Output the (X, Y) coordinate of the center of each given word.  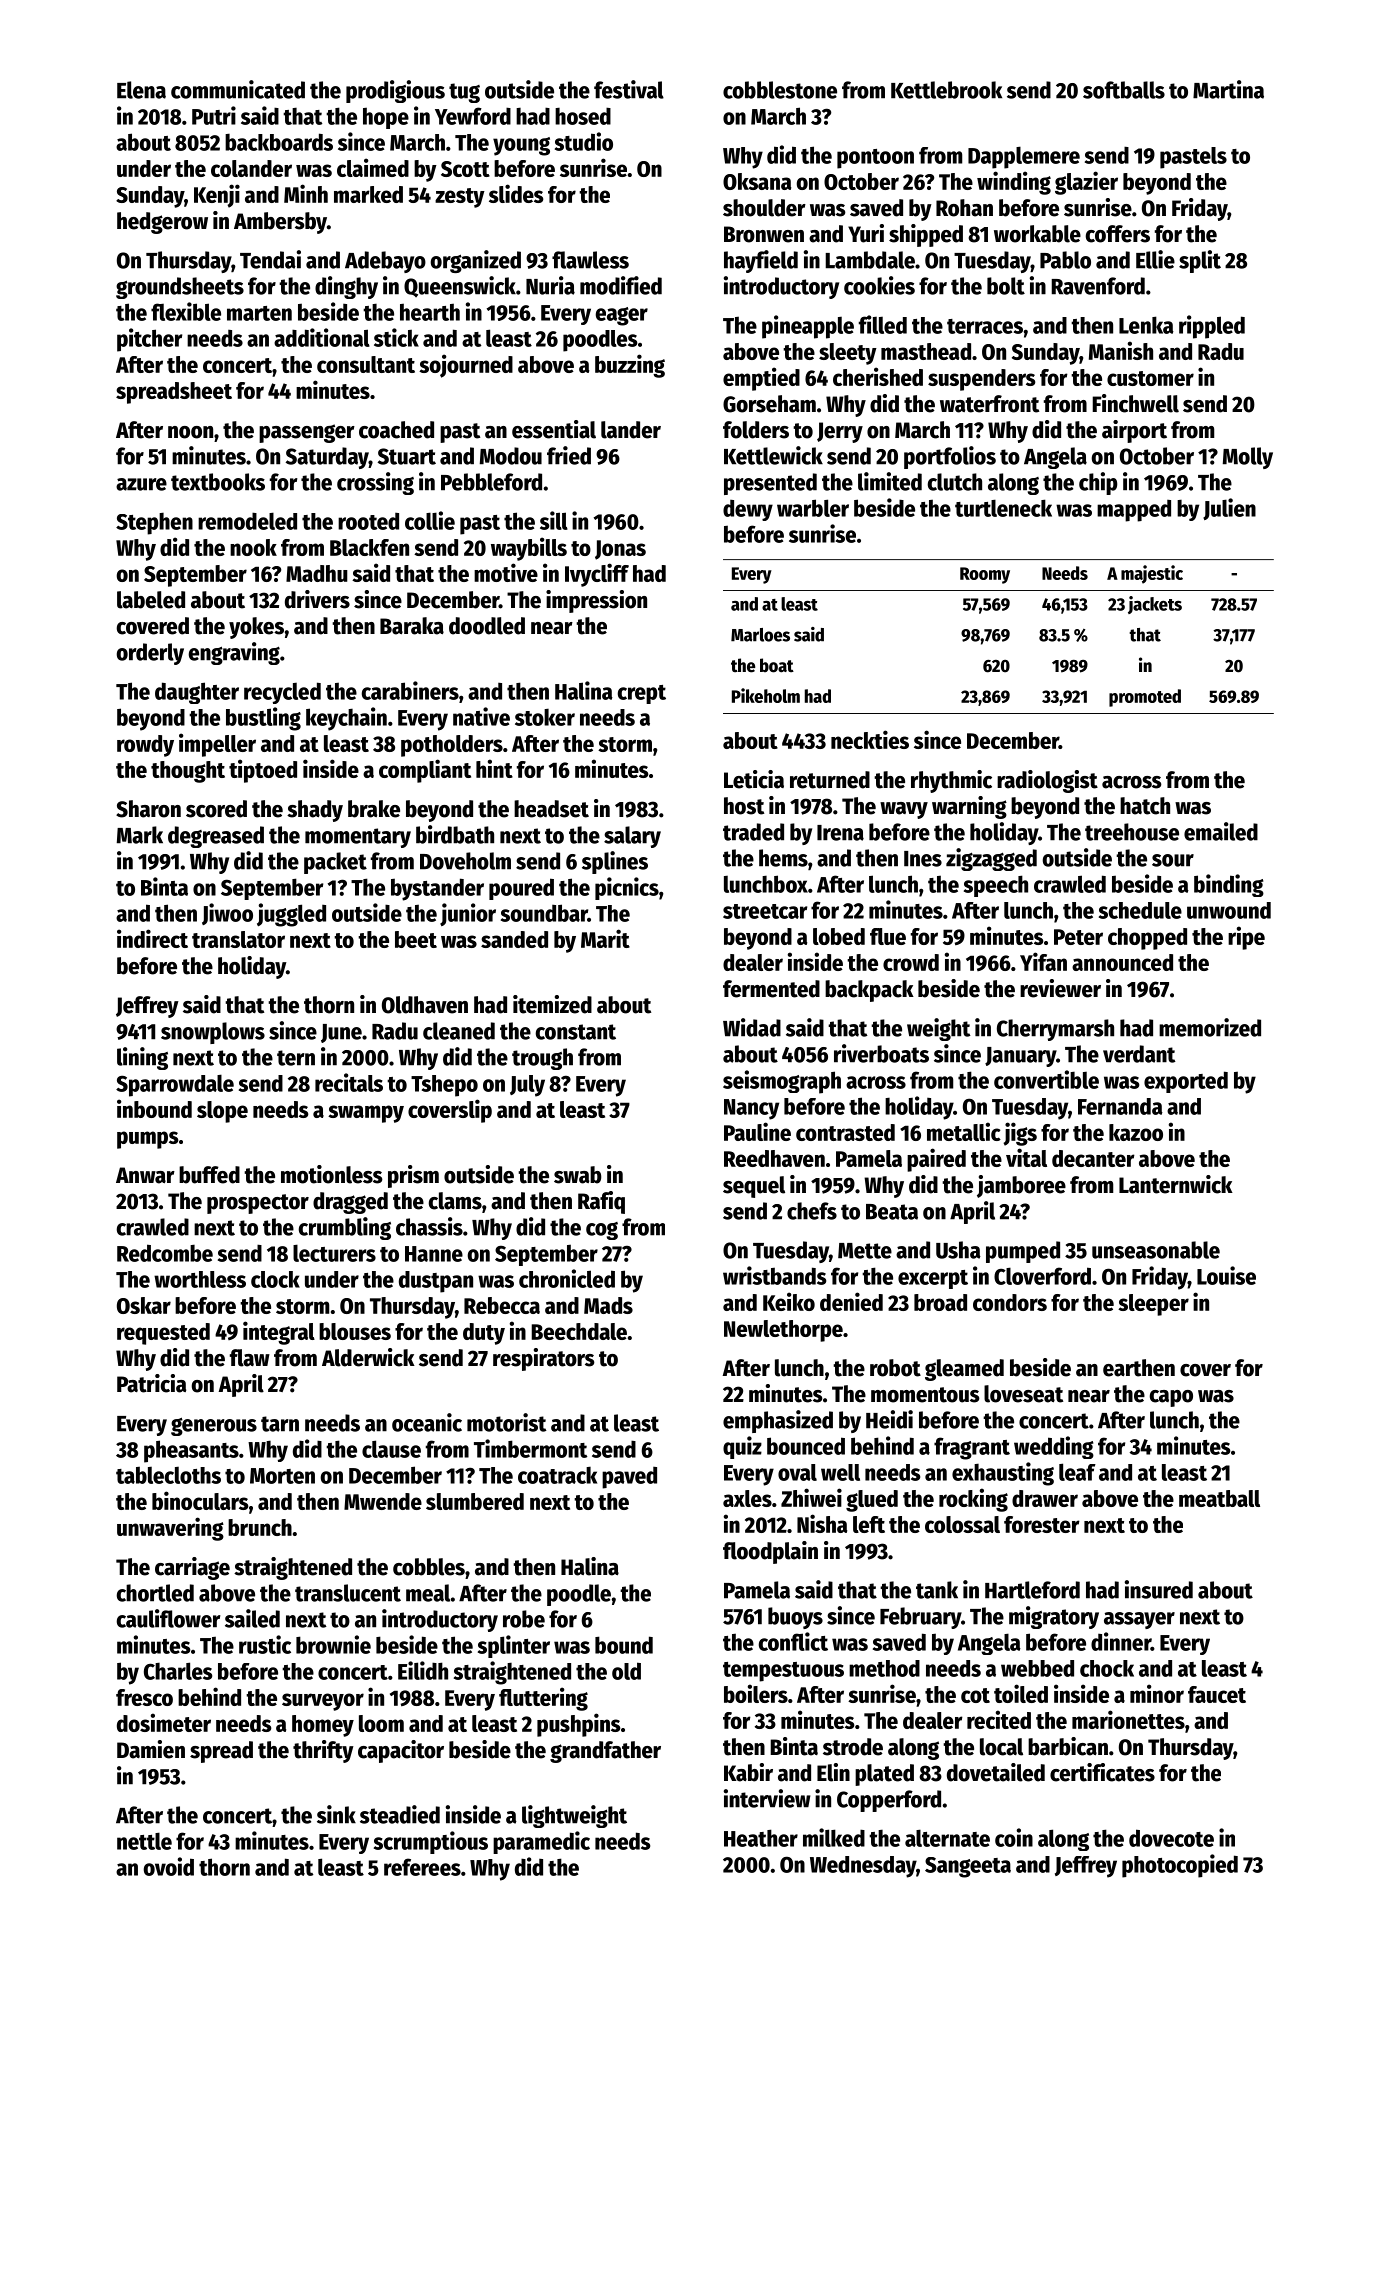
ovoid (168, 1866)
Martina (1228, 89)
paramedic (541, 1842)
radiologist (1047, 781)
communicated (238, 89)
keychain (346, 719)
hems (783, 858)
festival (629, 89)
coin (1014, 1837)
